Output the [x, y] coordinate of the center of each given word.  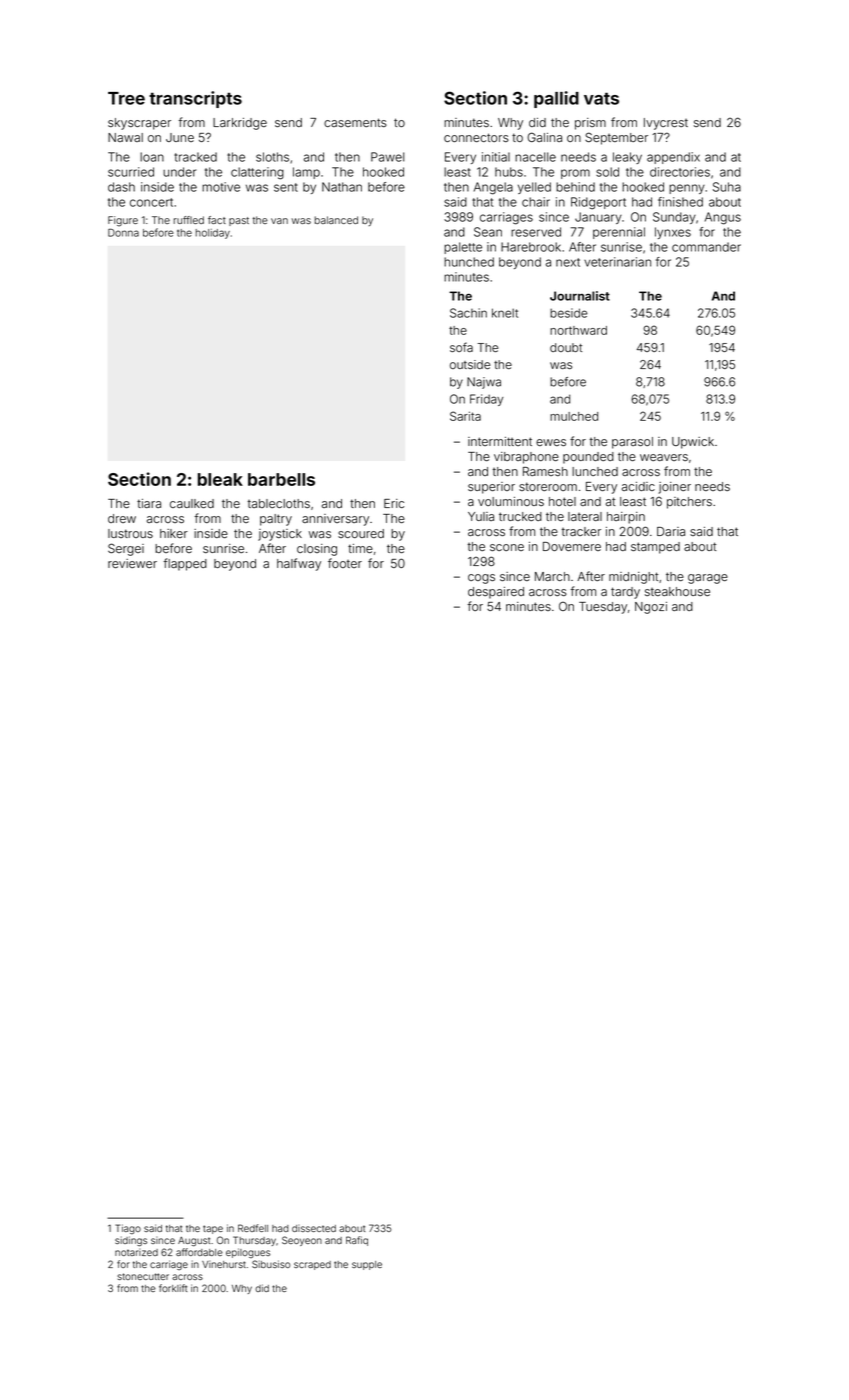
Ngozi [651, 608]
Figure [123, 221]
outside [470, 364]
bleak [220, 479]
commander [706, 247]
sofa [461, 347]
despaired [496, 593]
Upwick [693, 443]
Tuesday [603, 608]
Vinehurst [224, 1264]
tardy [625, 593]
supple [367, 1265]
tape [213, 1229]
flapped [185, 564]
